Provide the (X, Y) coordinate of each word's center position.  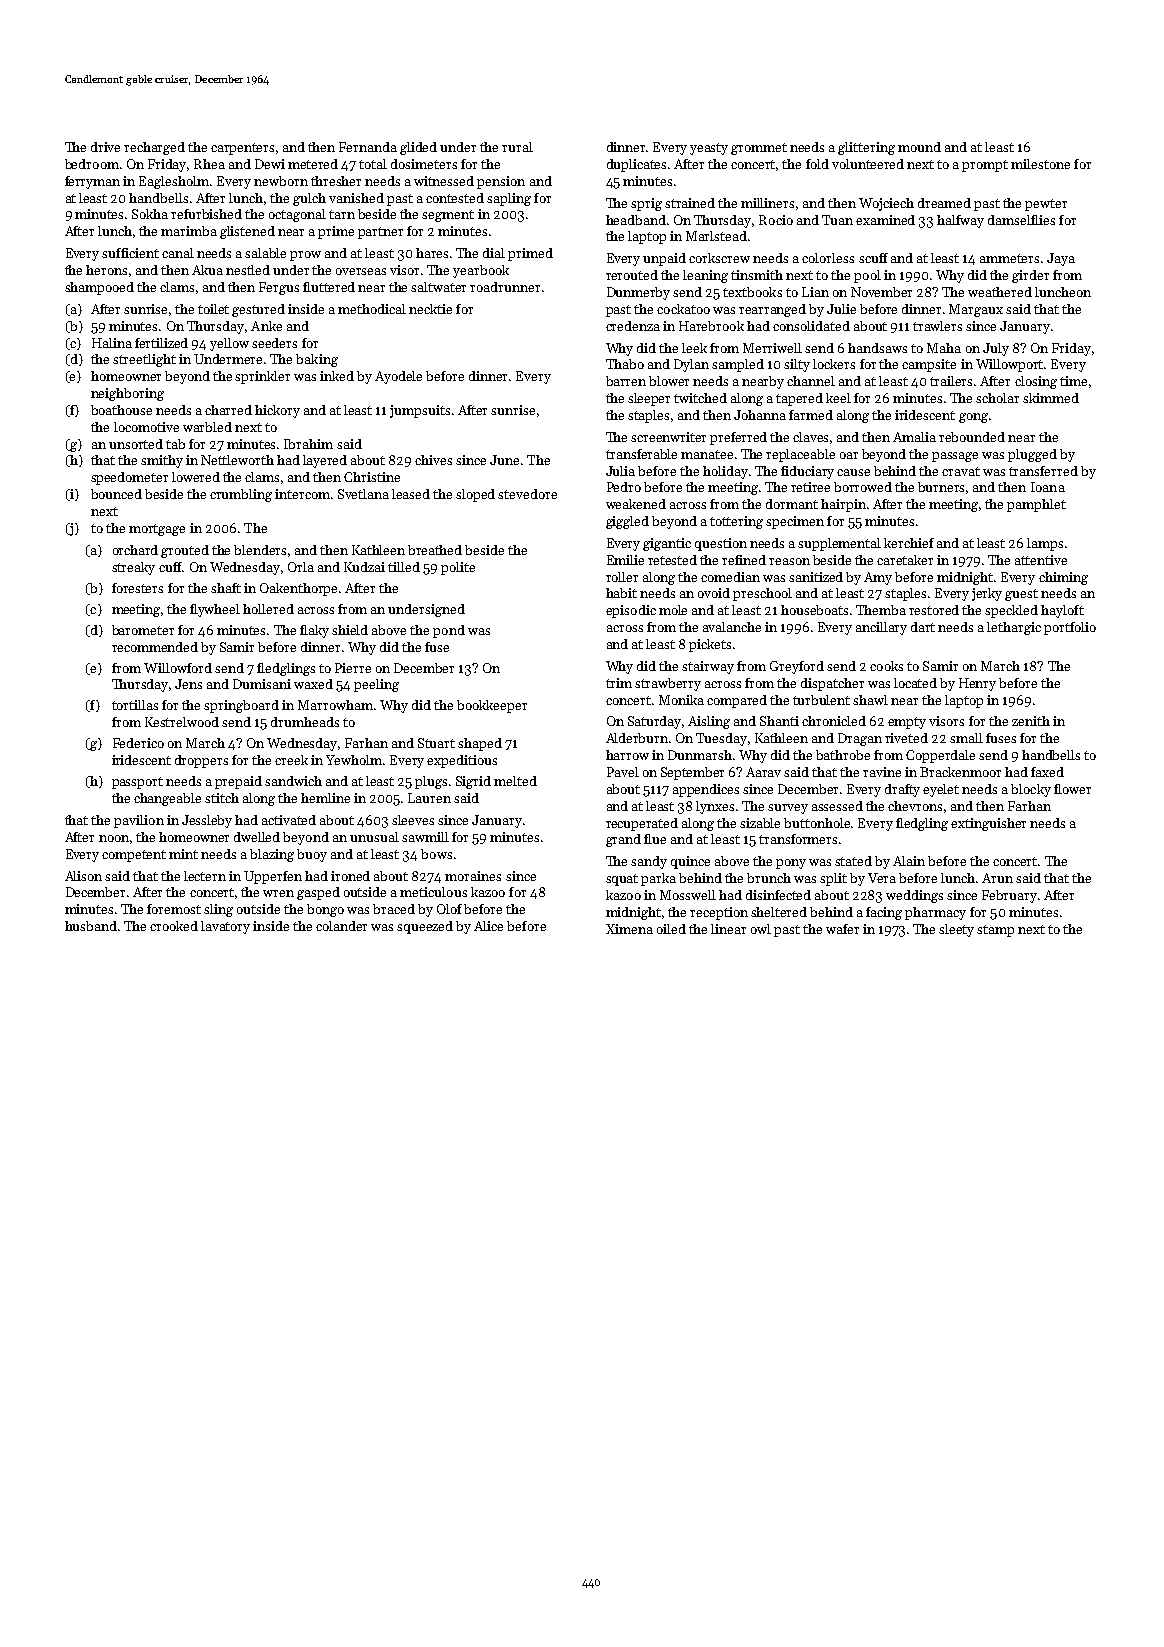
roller (622, 577)
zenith (1031, 721)
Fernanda (368, 147)
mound (919, 147)
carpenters (242, 149)
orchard (135, 550)
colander (341, 926)
